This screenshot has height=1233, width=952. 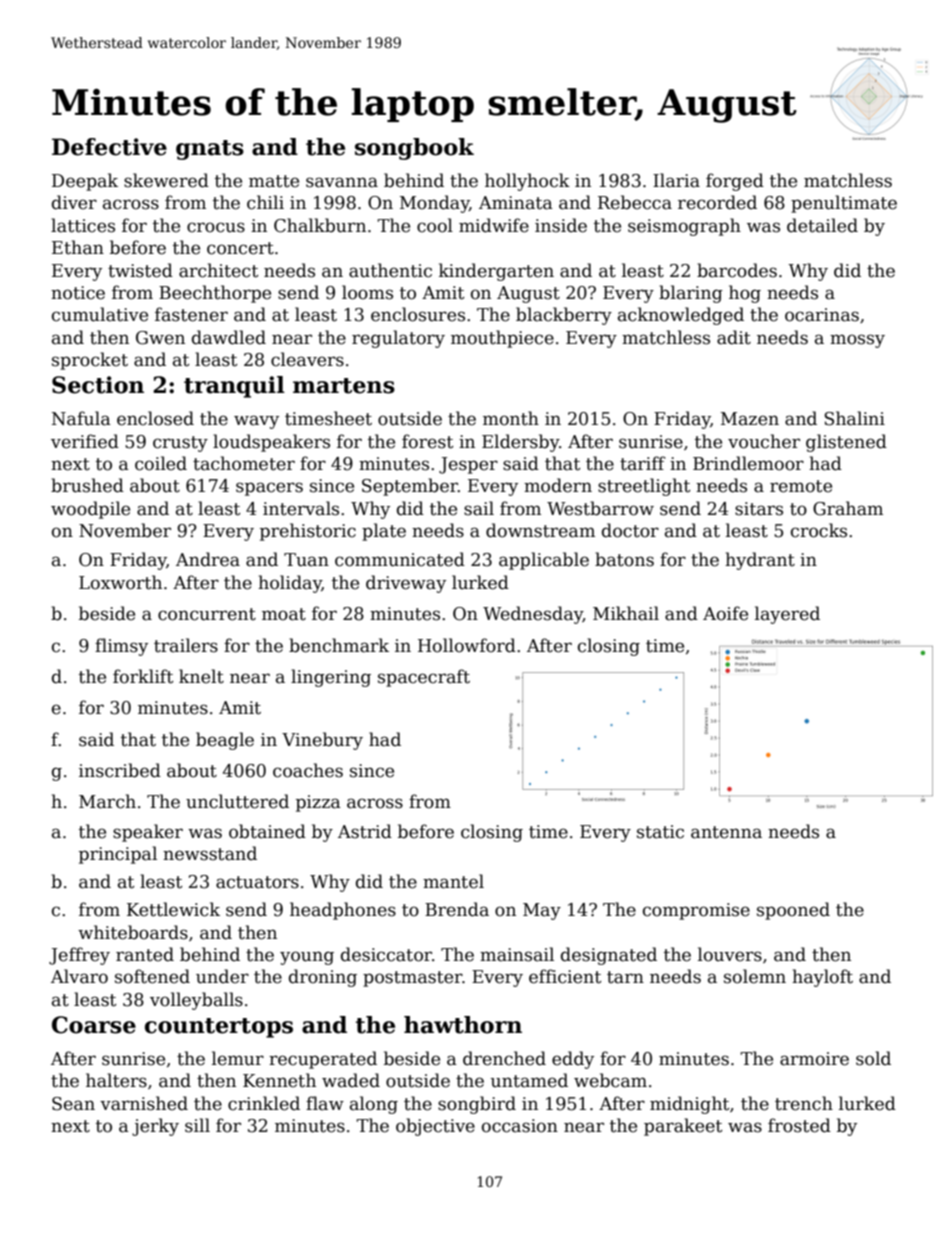 I want to click on lemur, so click(x=238, y=1058).
